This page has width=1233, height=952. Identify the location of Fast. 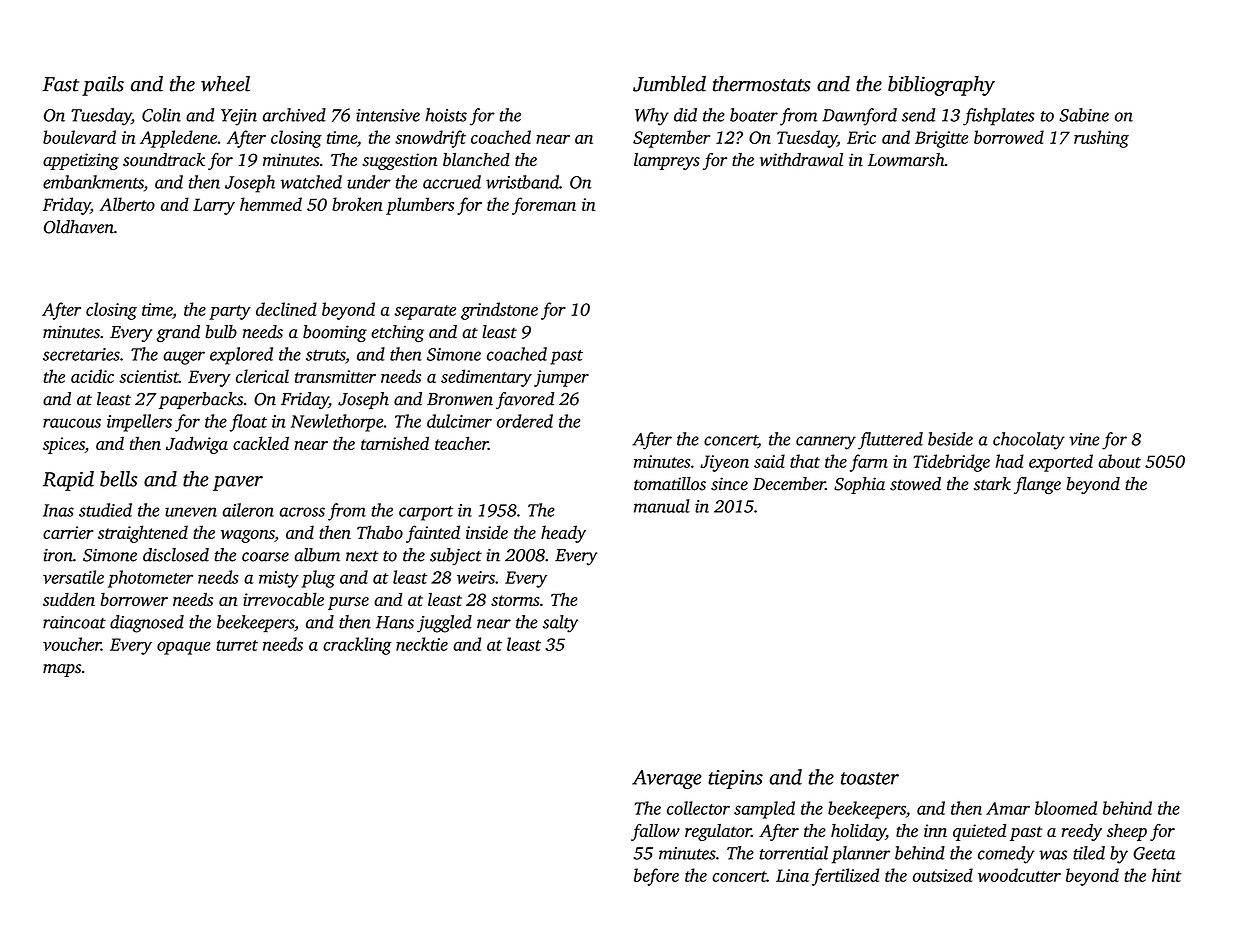
(61, 84).
